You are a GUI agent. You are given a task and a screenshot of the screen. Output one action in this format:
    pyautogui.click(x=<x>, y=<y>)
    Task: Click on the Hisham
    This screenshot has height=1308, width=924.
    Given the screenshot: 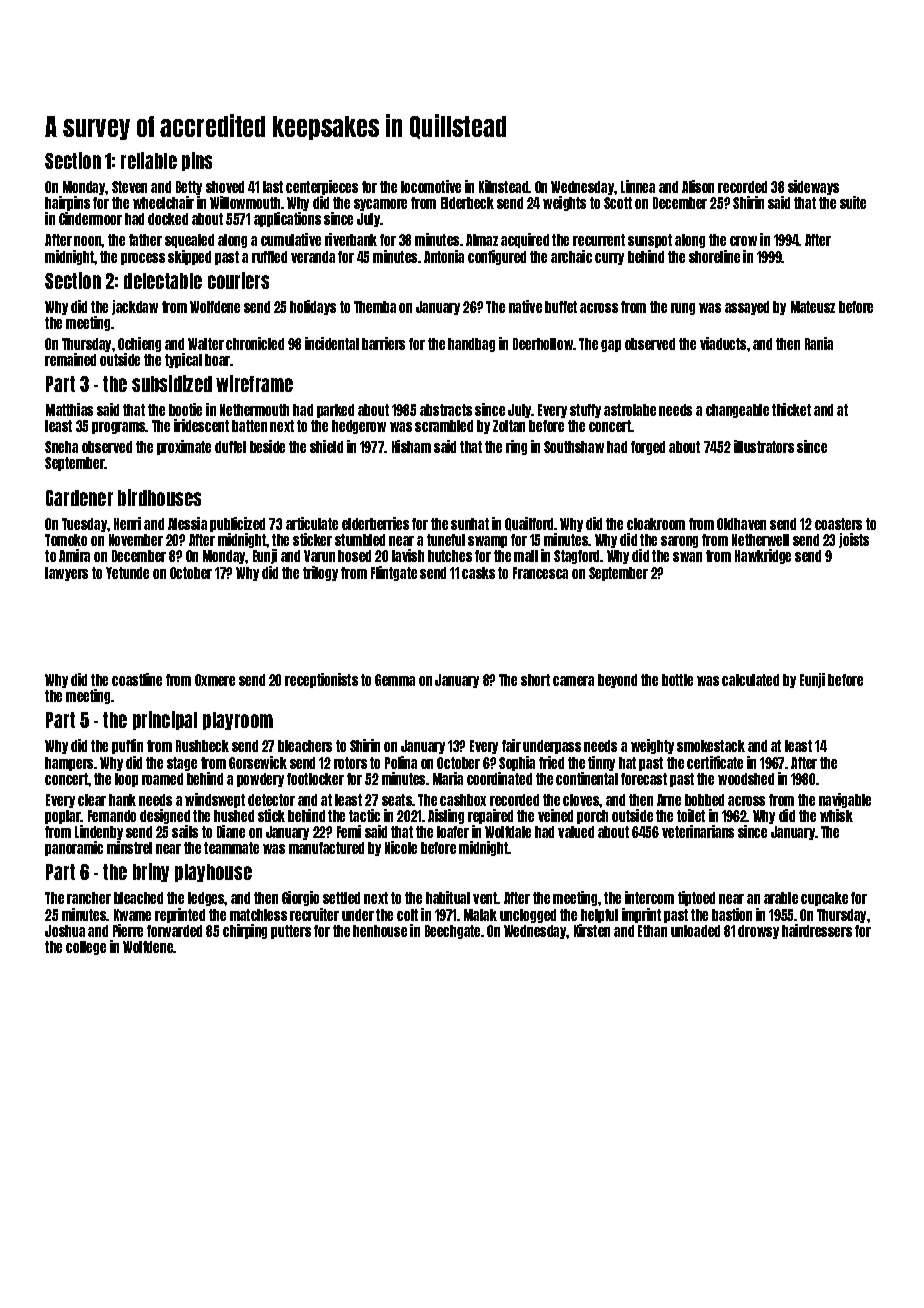 What is the action you would take?
    pyautogui.click(x=411, y=446)
